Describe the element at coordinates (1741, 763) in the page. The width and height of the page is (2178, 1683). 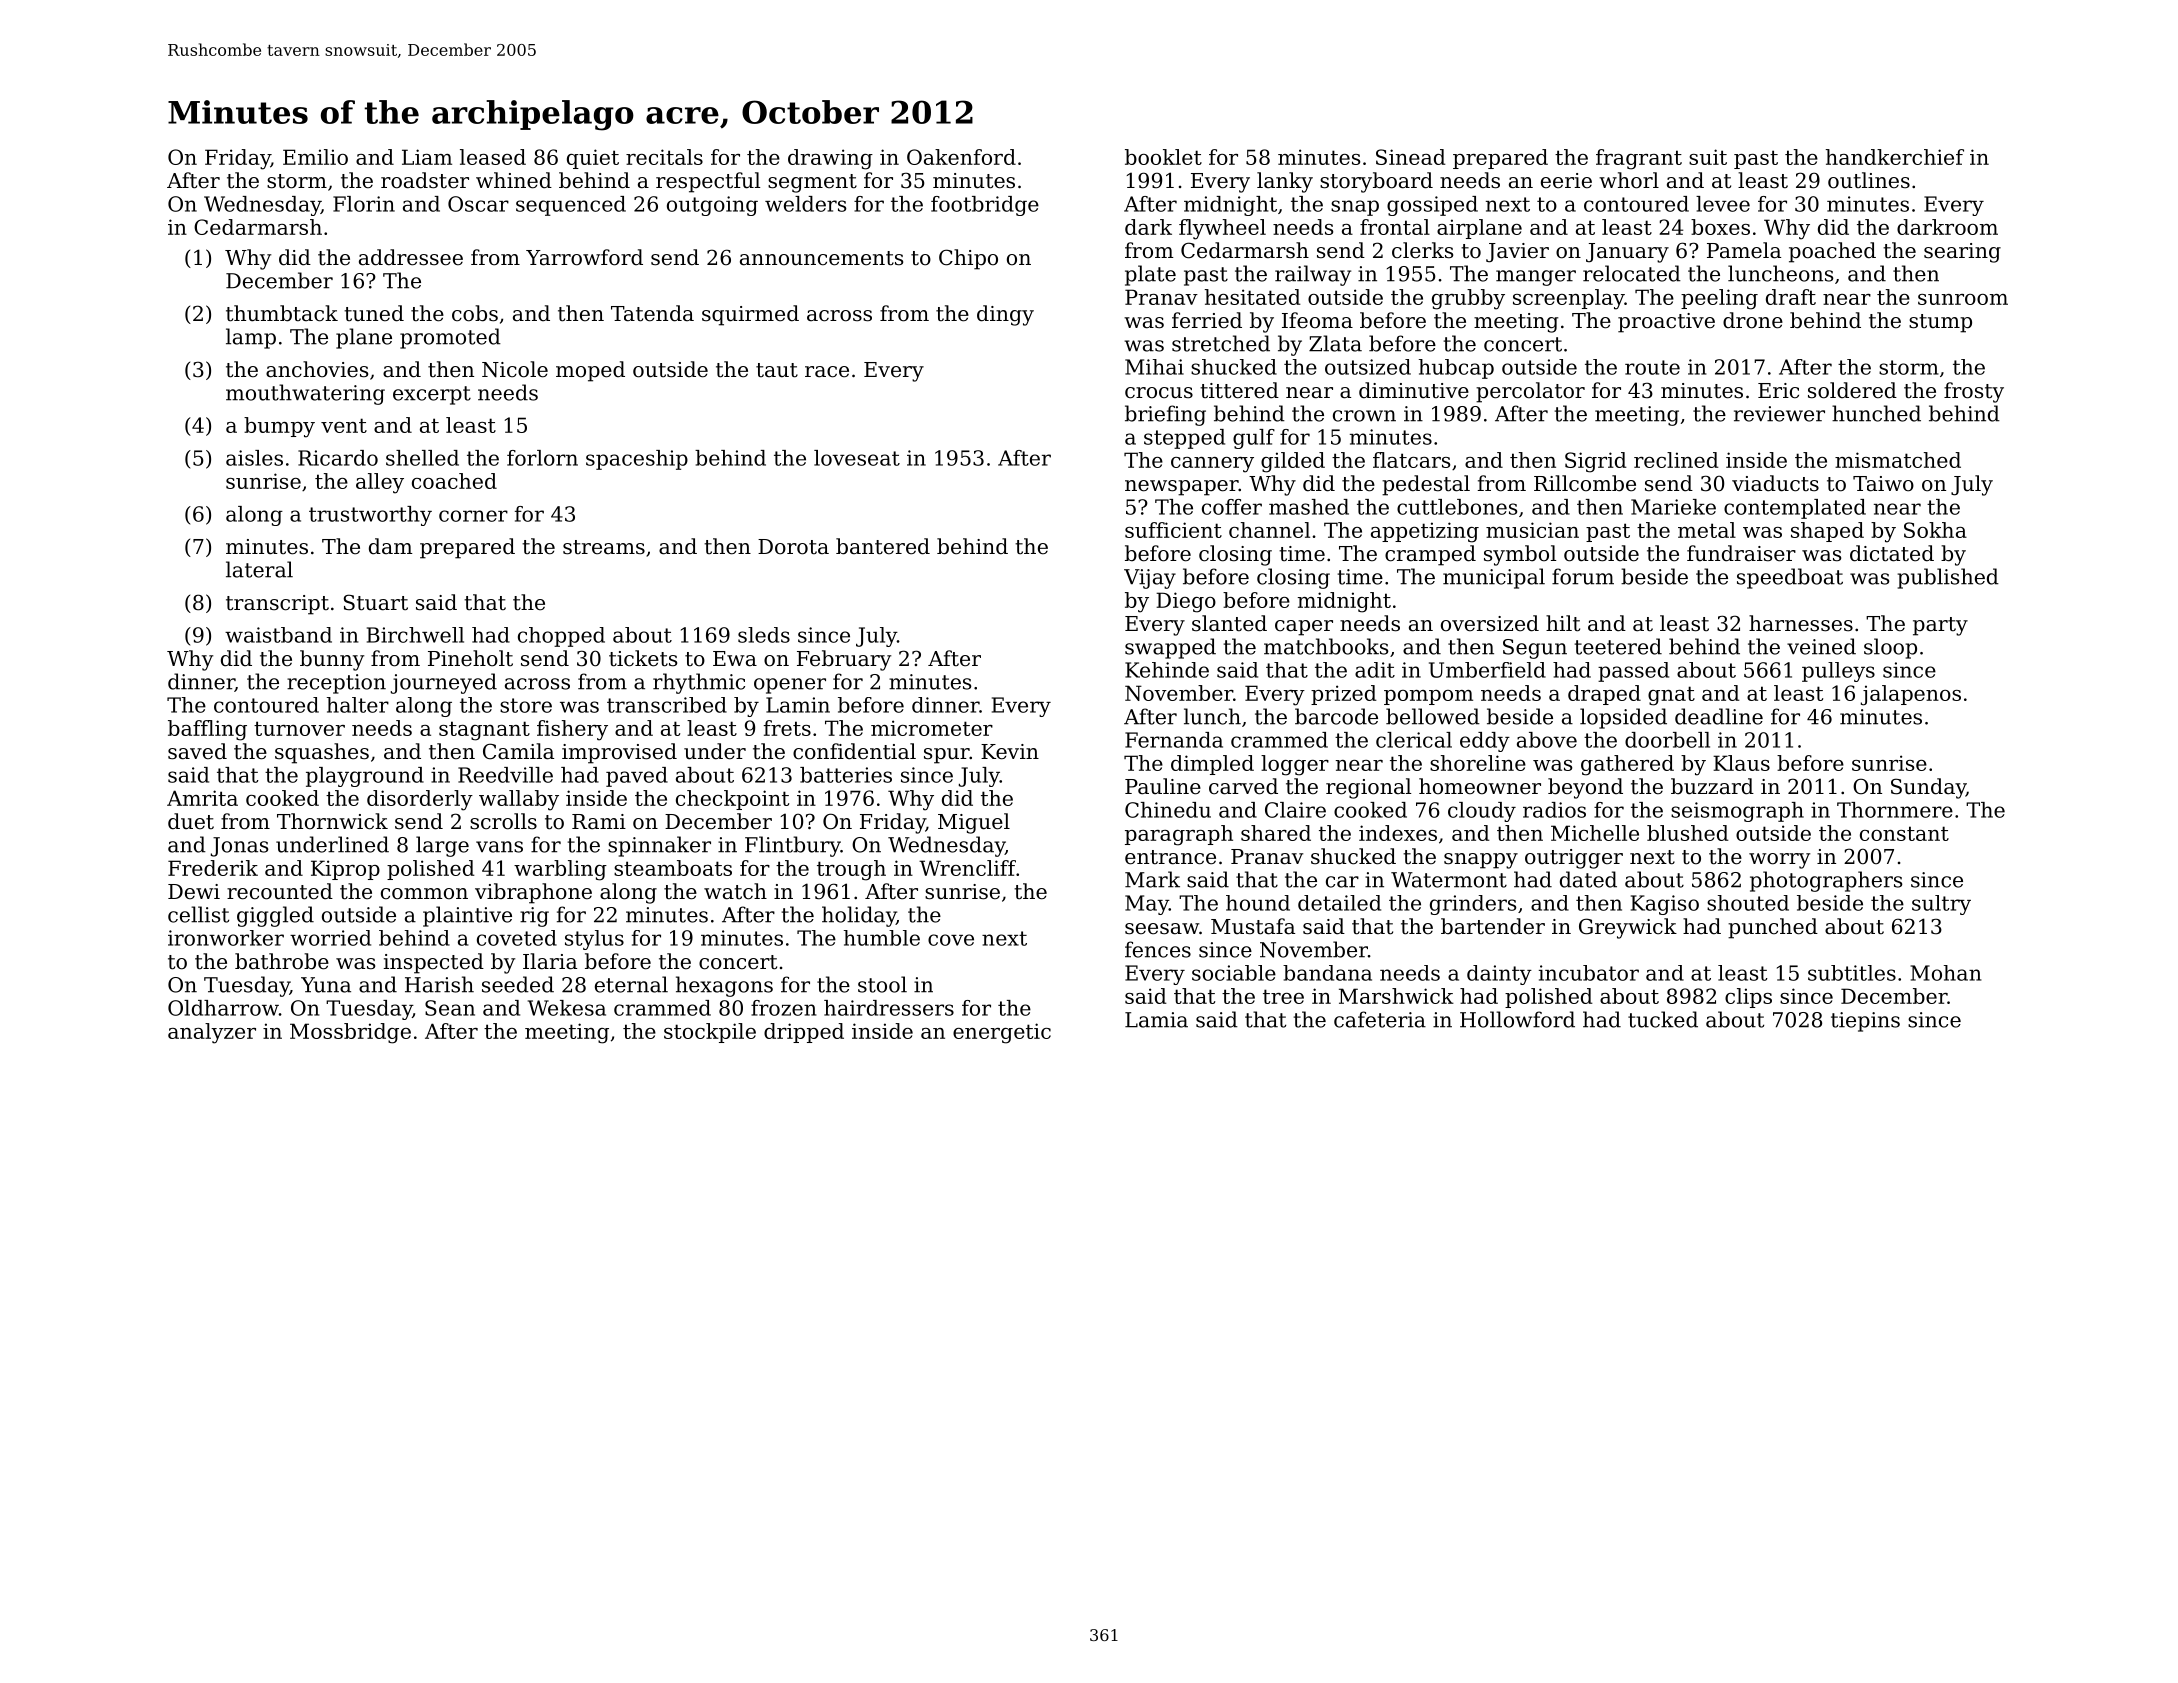
I see `Klaus` at that location.
